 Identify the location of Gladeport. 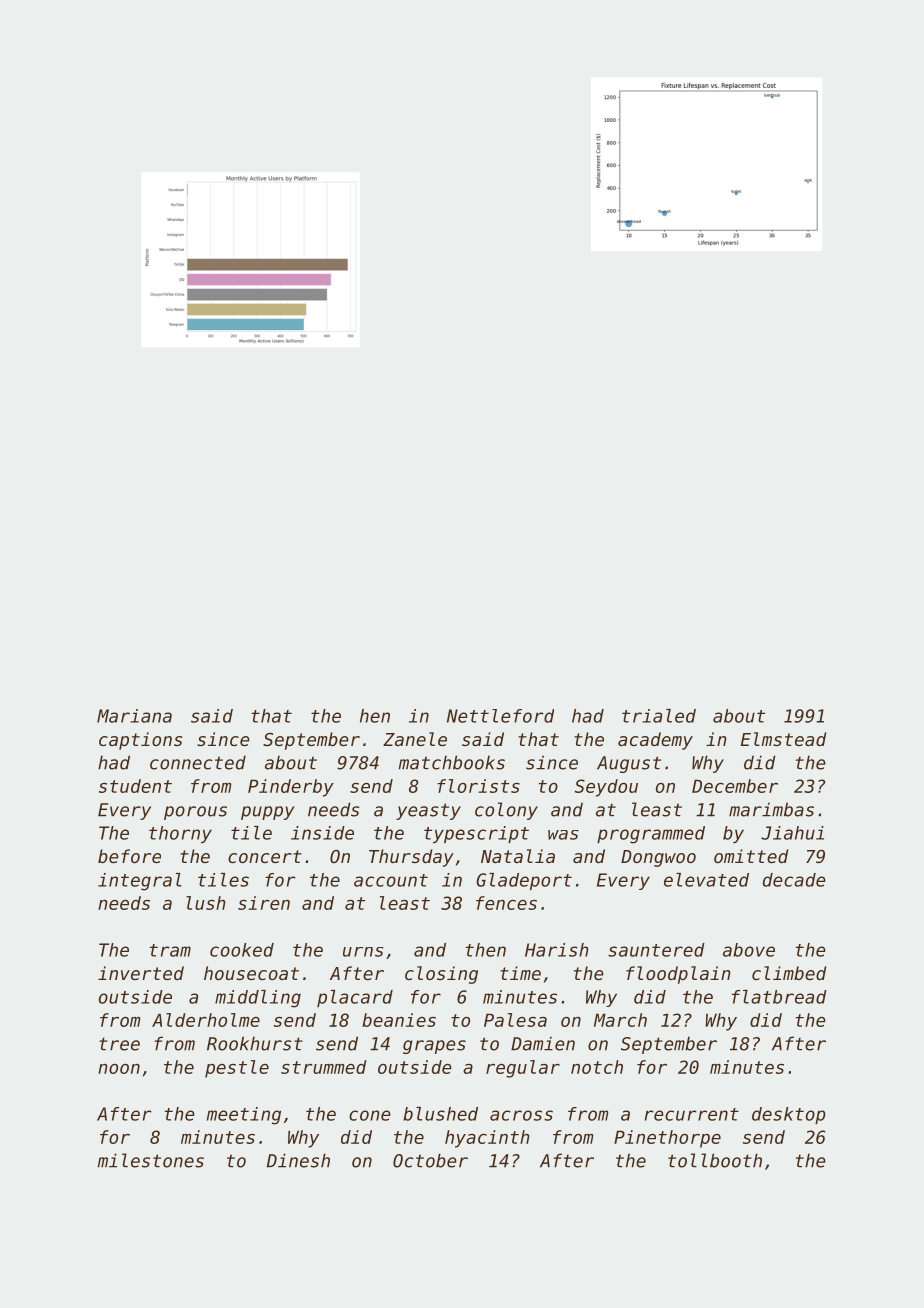
(524, 881).
